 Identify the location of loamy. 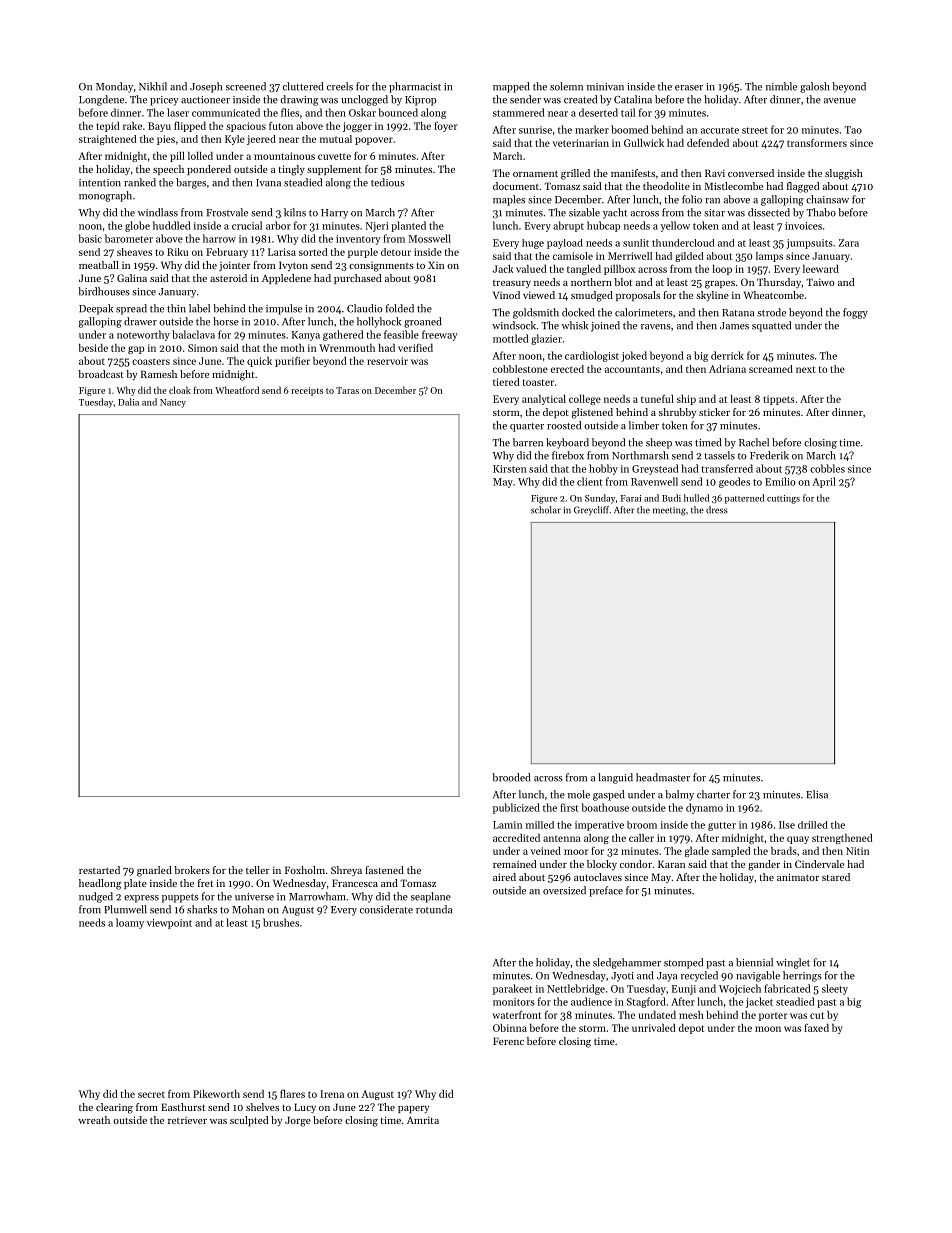
(130, 923).
